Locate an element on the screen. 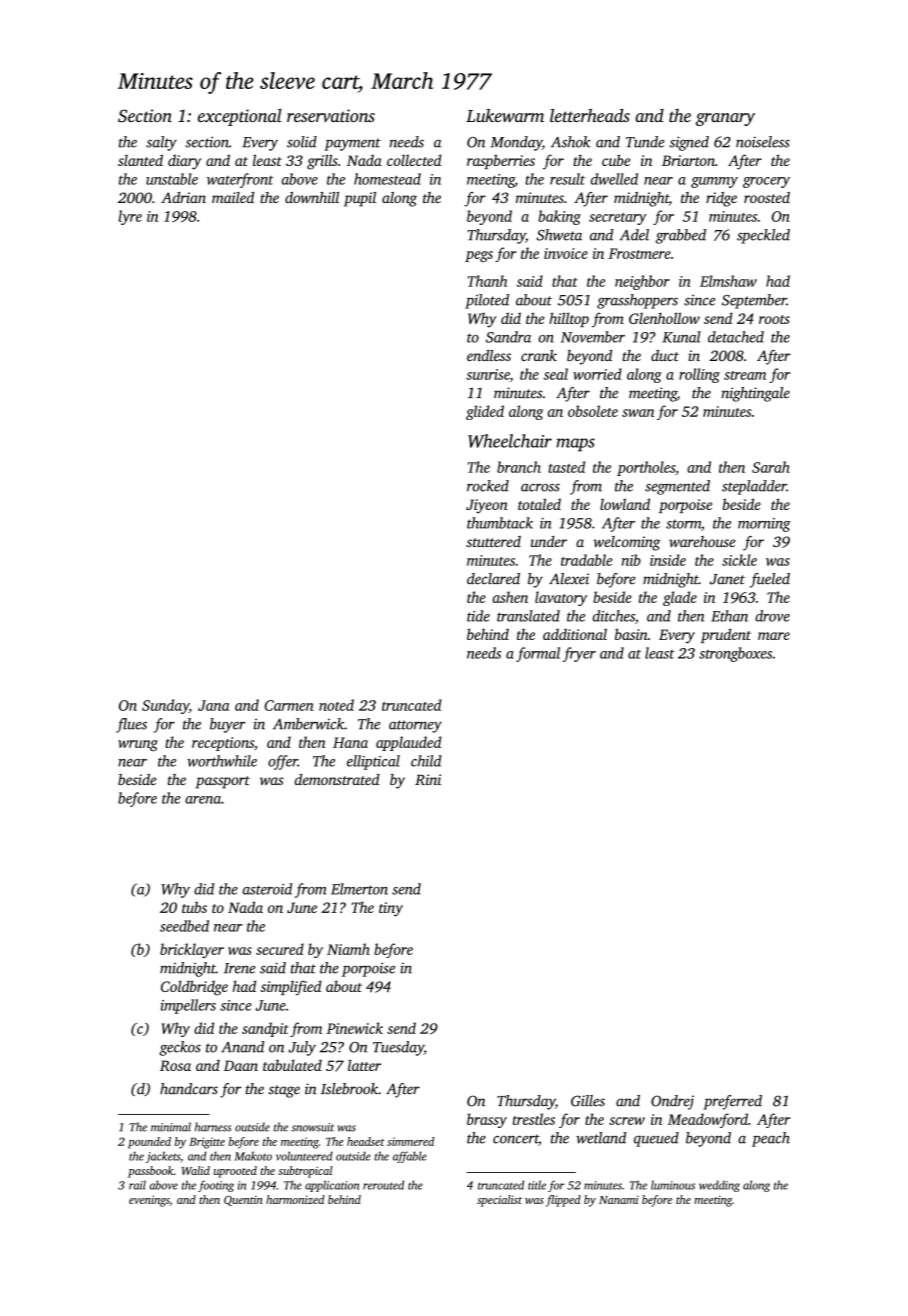  Monday is located at coordinates (516, 143).
